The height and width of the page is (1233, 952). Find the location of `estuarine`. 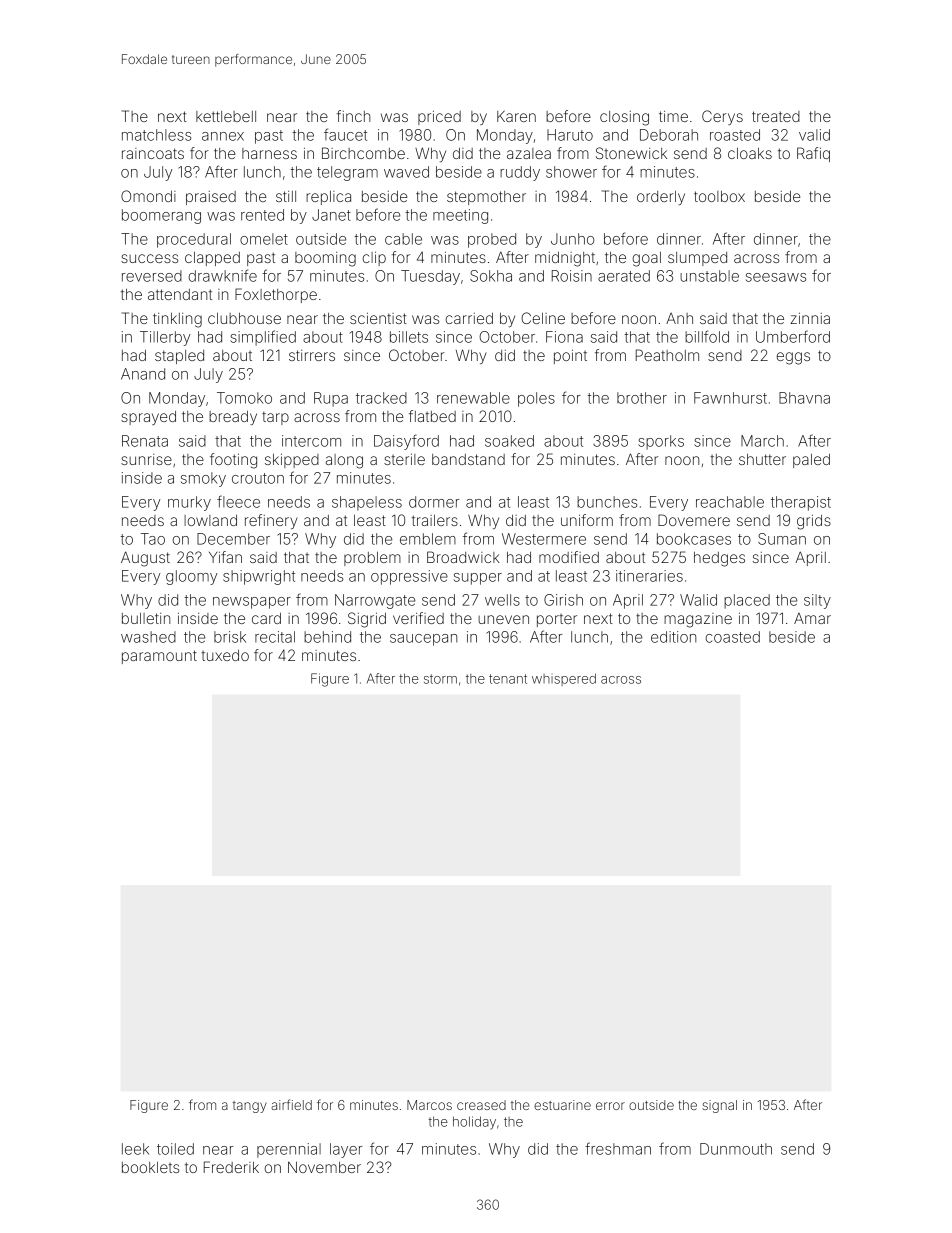

estuarine is located at coordinates (562, 1105).
